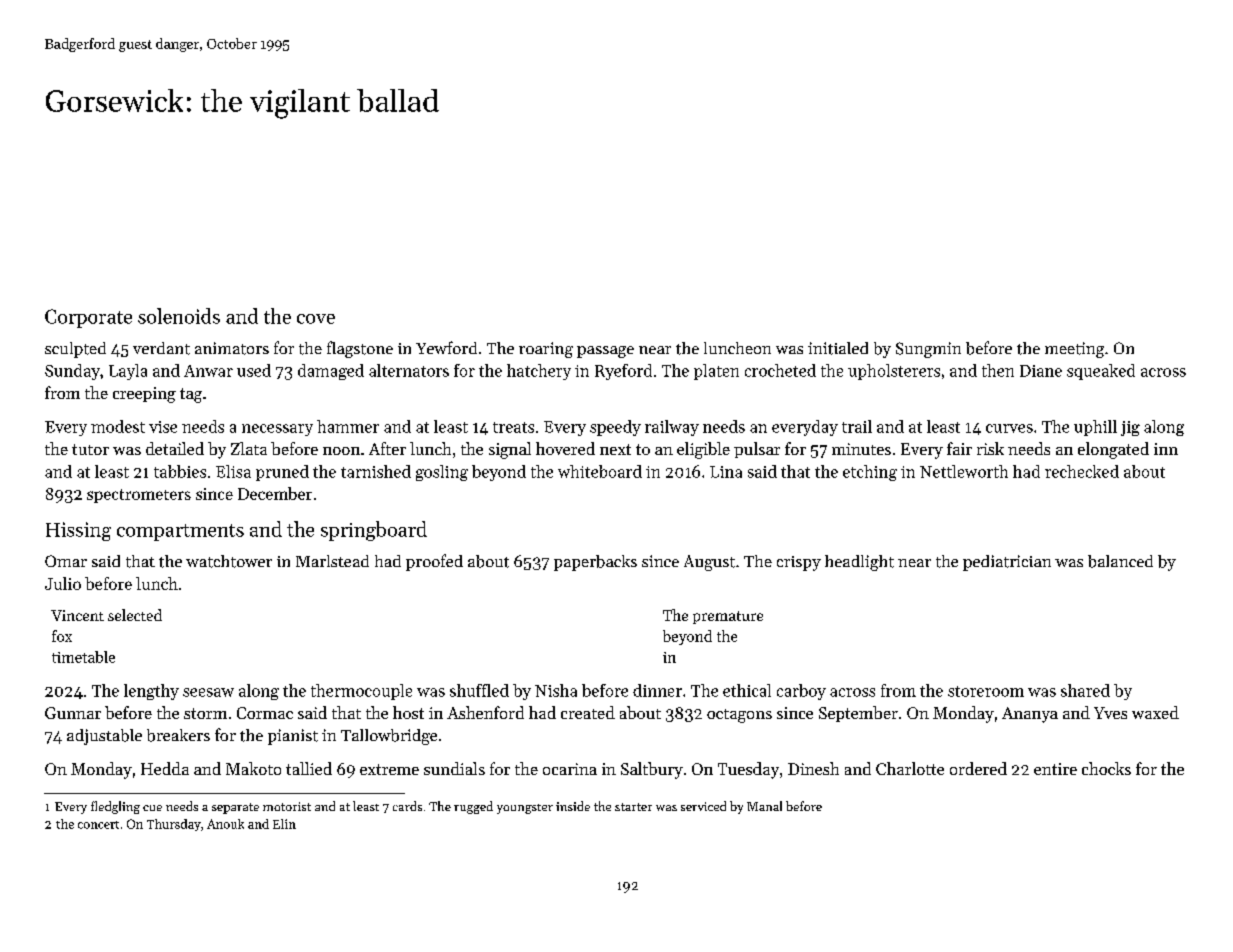 The width and height of the screenshot is (1233, 952). I want to click on cove, so click(316, 319).
